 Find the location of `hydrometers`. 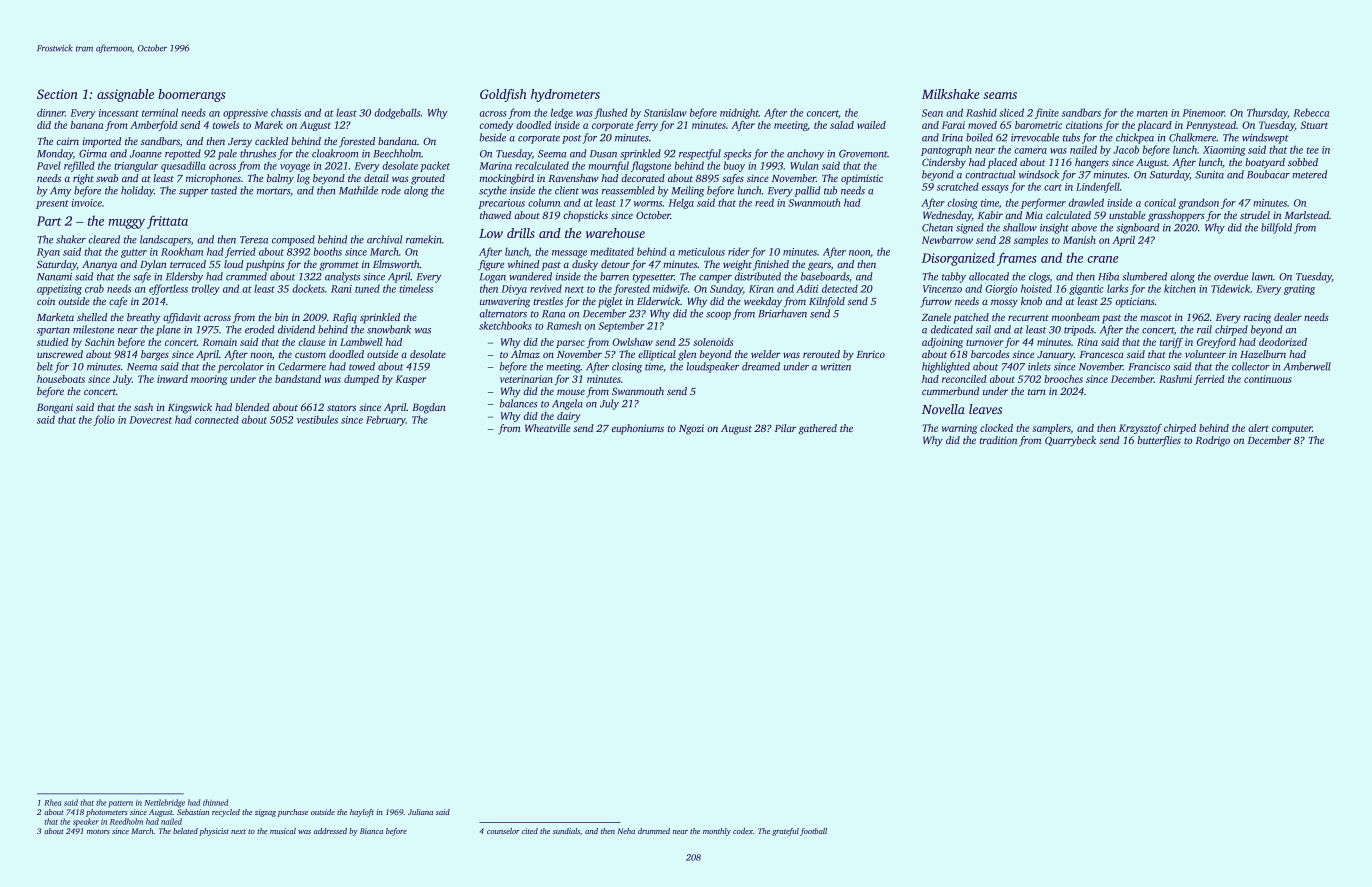

hydrometers is located at coordinates (565, 95).
